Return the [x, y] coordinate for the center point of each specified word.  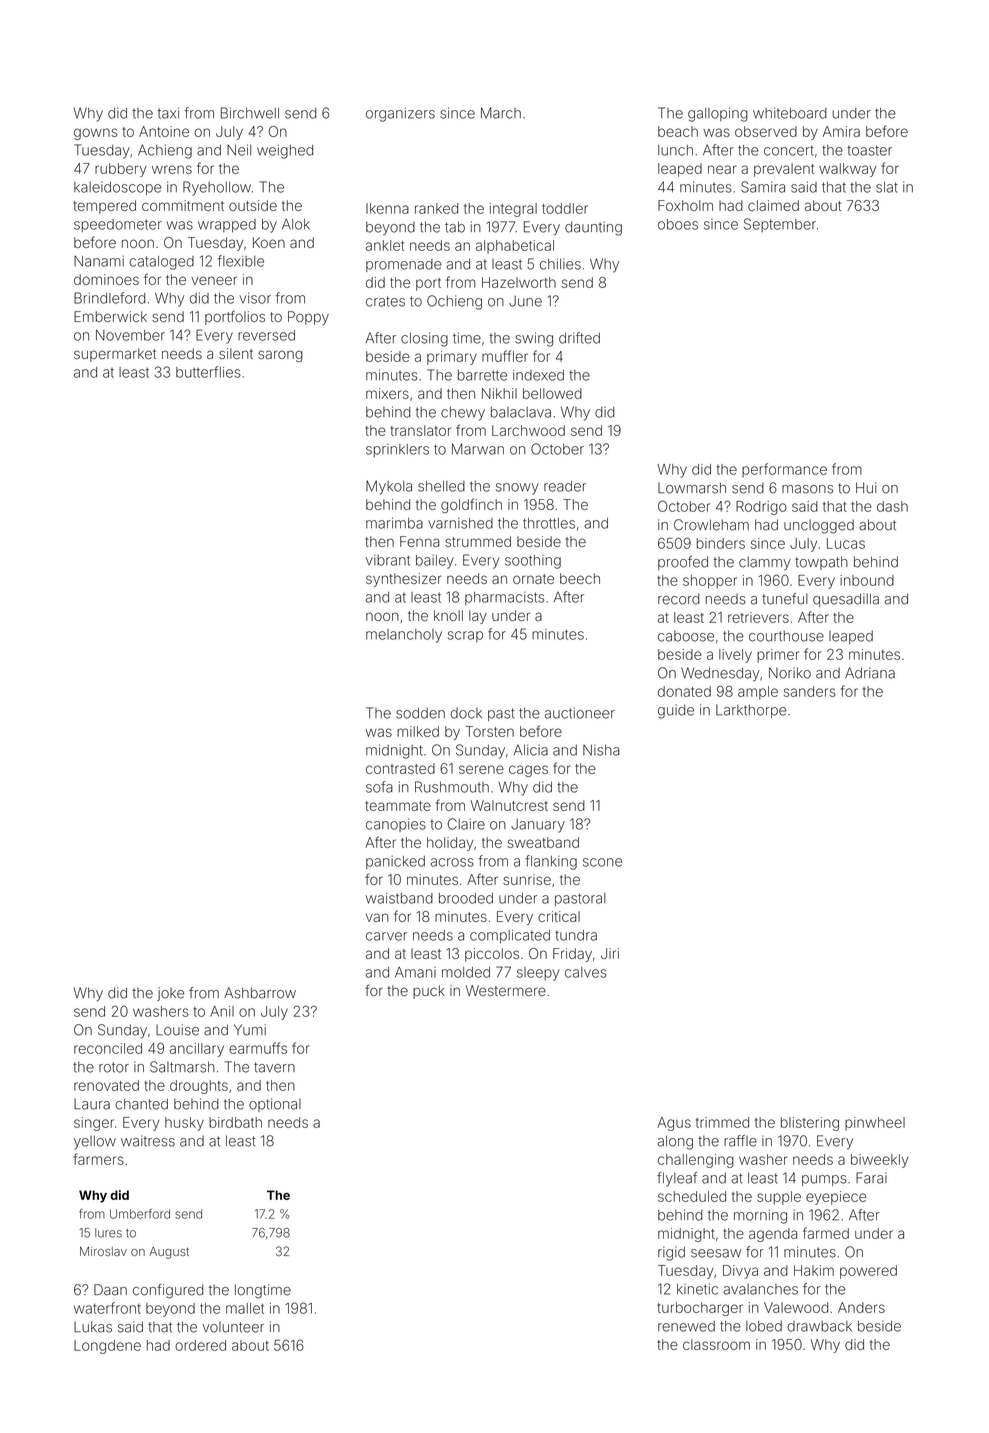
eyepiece [836, 1198]
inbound [867, 580]
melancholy [404, 636]
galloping [718, 114]
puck [429, 992]
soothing [533, 562]
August [169, 1253]
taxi [168, 113]
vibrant [388, 560]
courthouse [786, 636]
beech [580, 578]
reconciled [108, 1048]
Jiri [610, 953]
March [501, 113]
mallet [245, 1308]
